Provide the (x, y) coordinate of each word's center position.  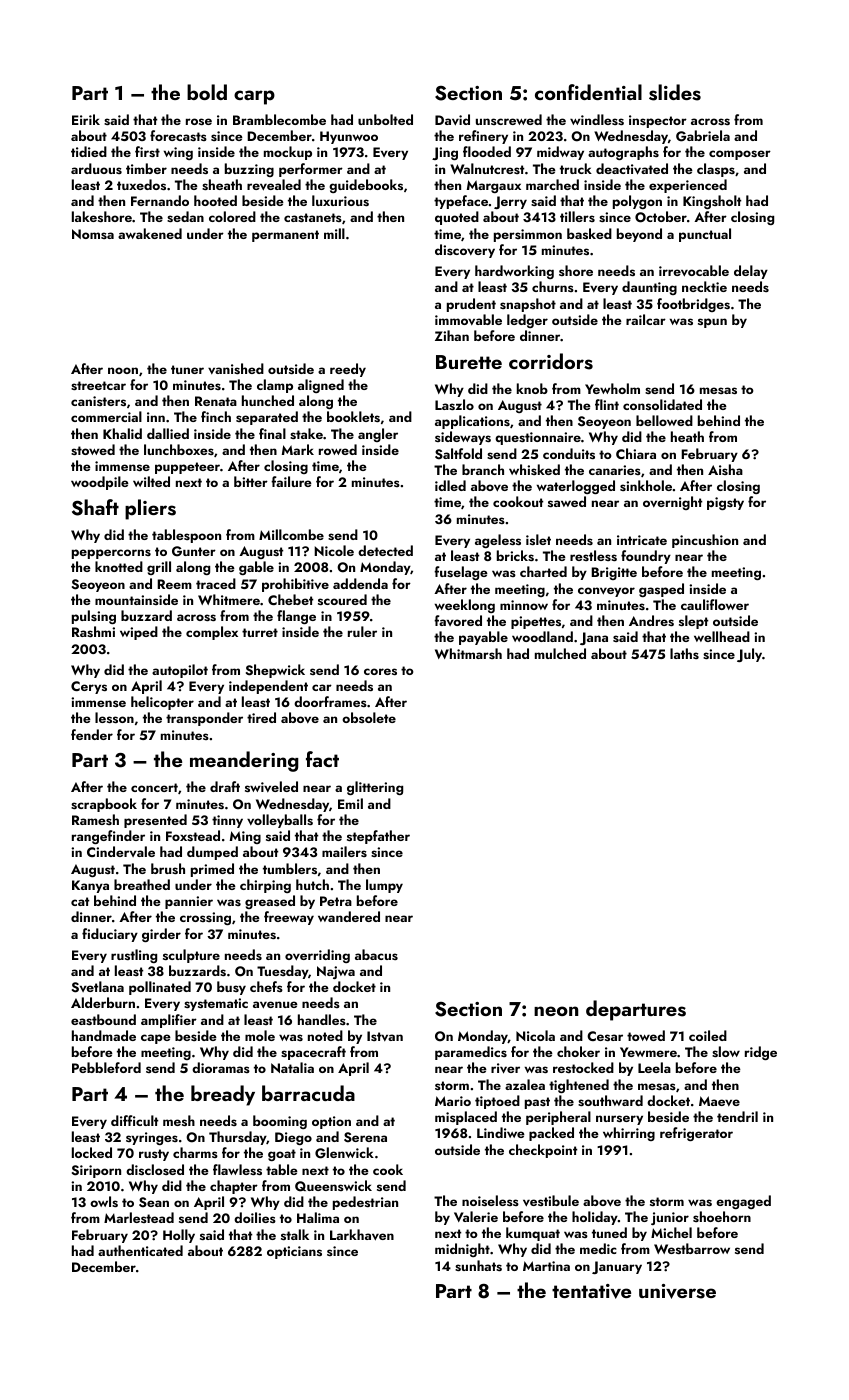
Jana (594, 638)
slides (675, 92)
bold (207, 92)
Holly (179, 1236)
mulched (560, 653)
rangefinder (108, 837)
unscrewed (509, 119)
